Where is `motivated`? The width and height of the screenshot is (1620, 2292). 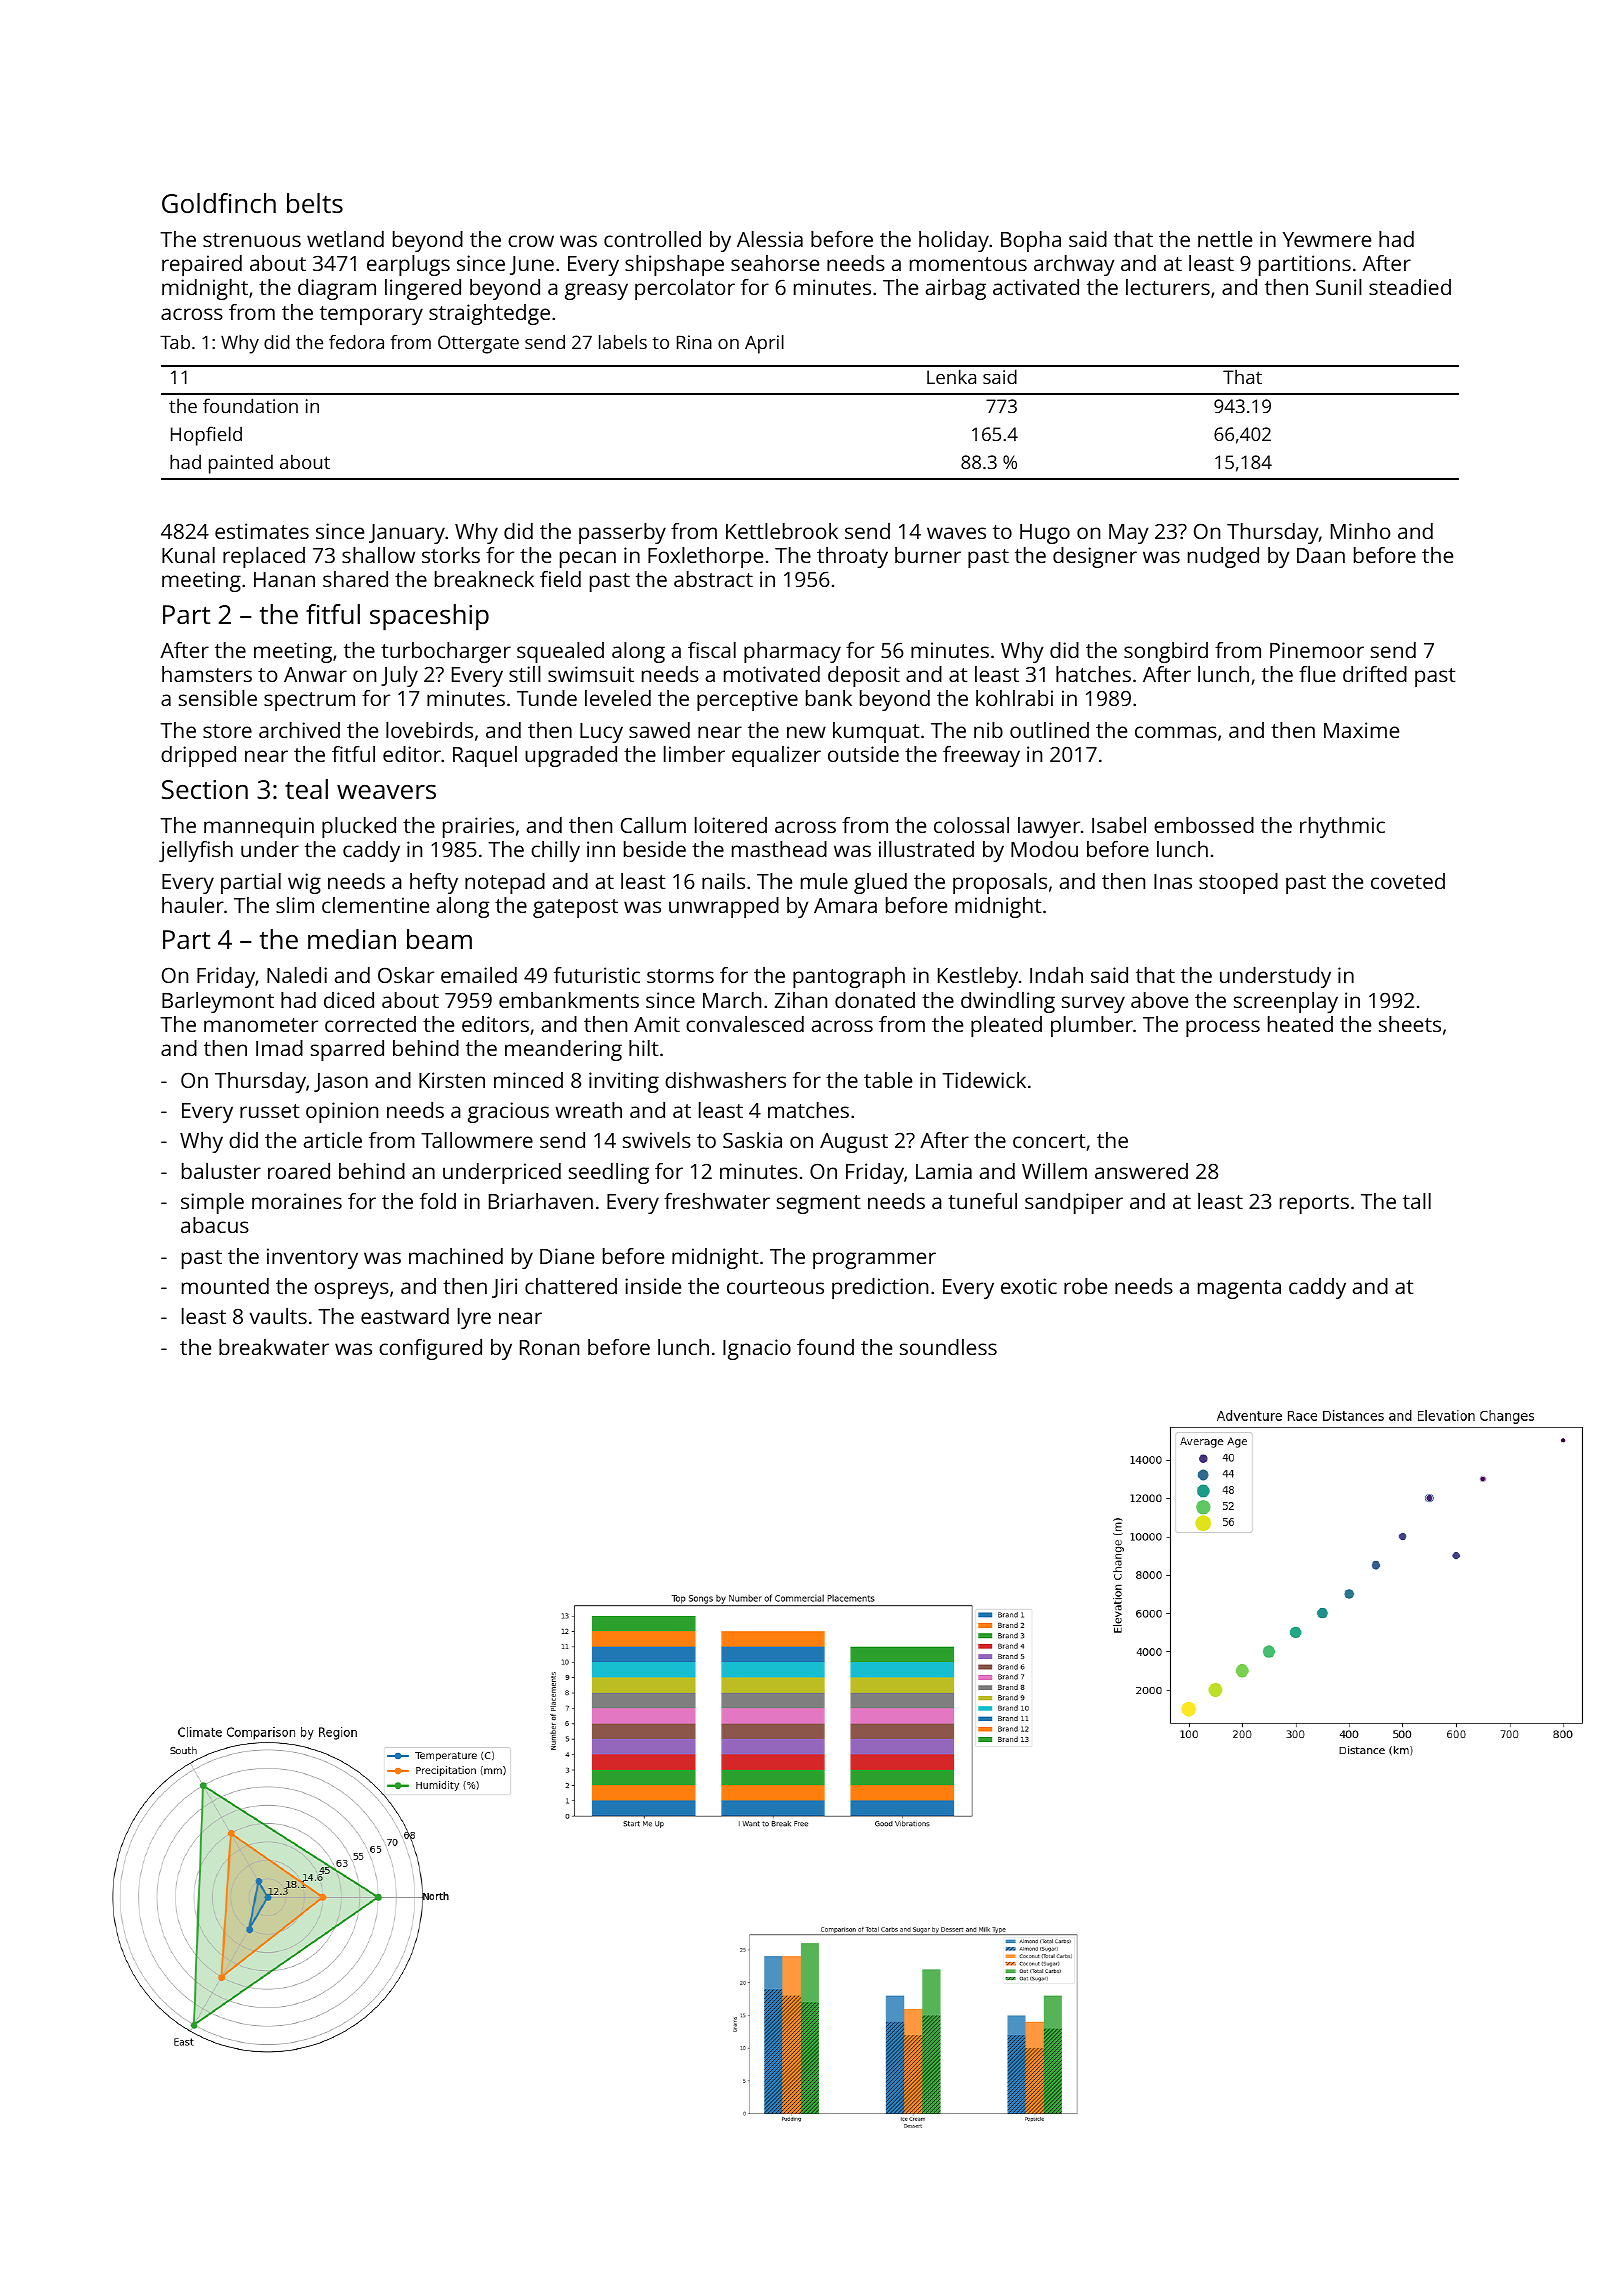 motivated is located at coordinates (772, 674).
